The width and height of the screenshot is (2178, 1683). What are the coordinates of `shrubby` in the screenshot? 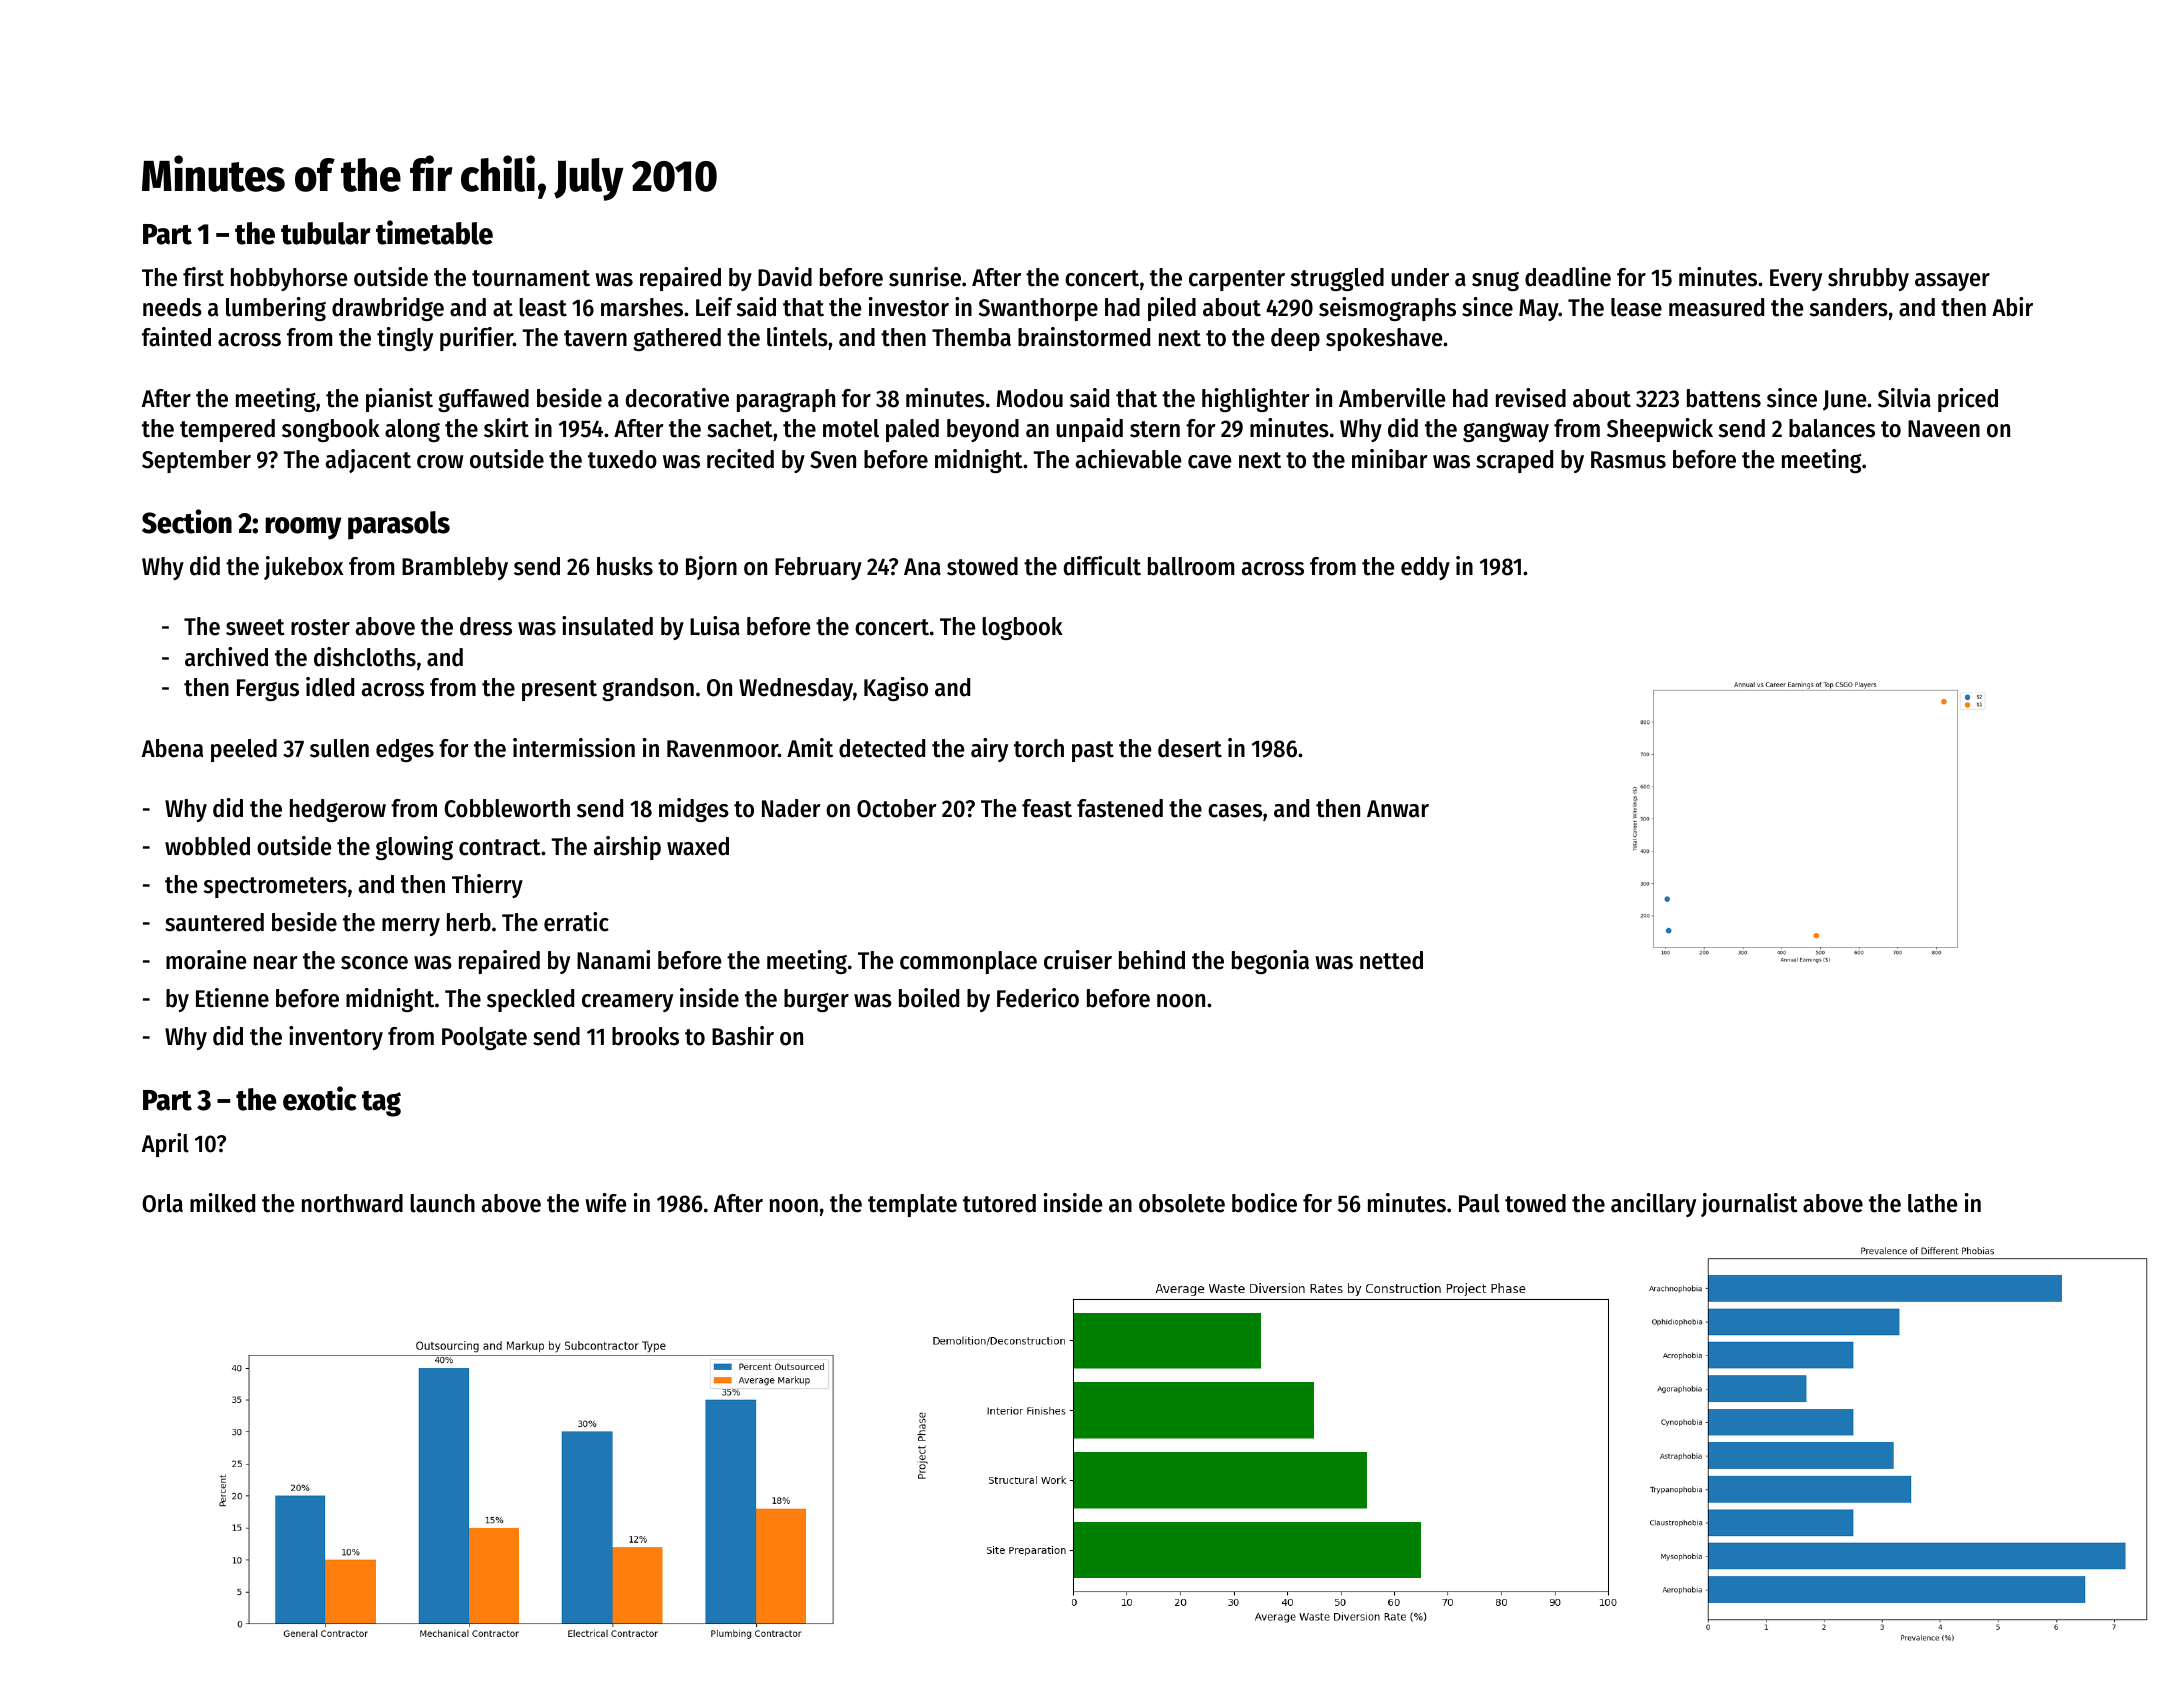 It's located at (1868, 279).
